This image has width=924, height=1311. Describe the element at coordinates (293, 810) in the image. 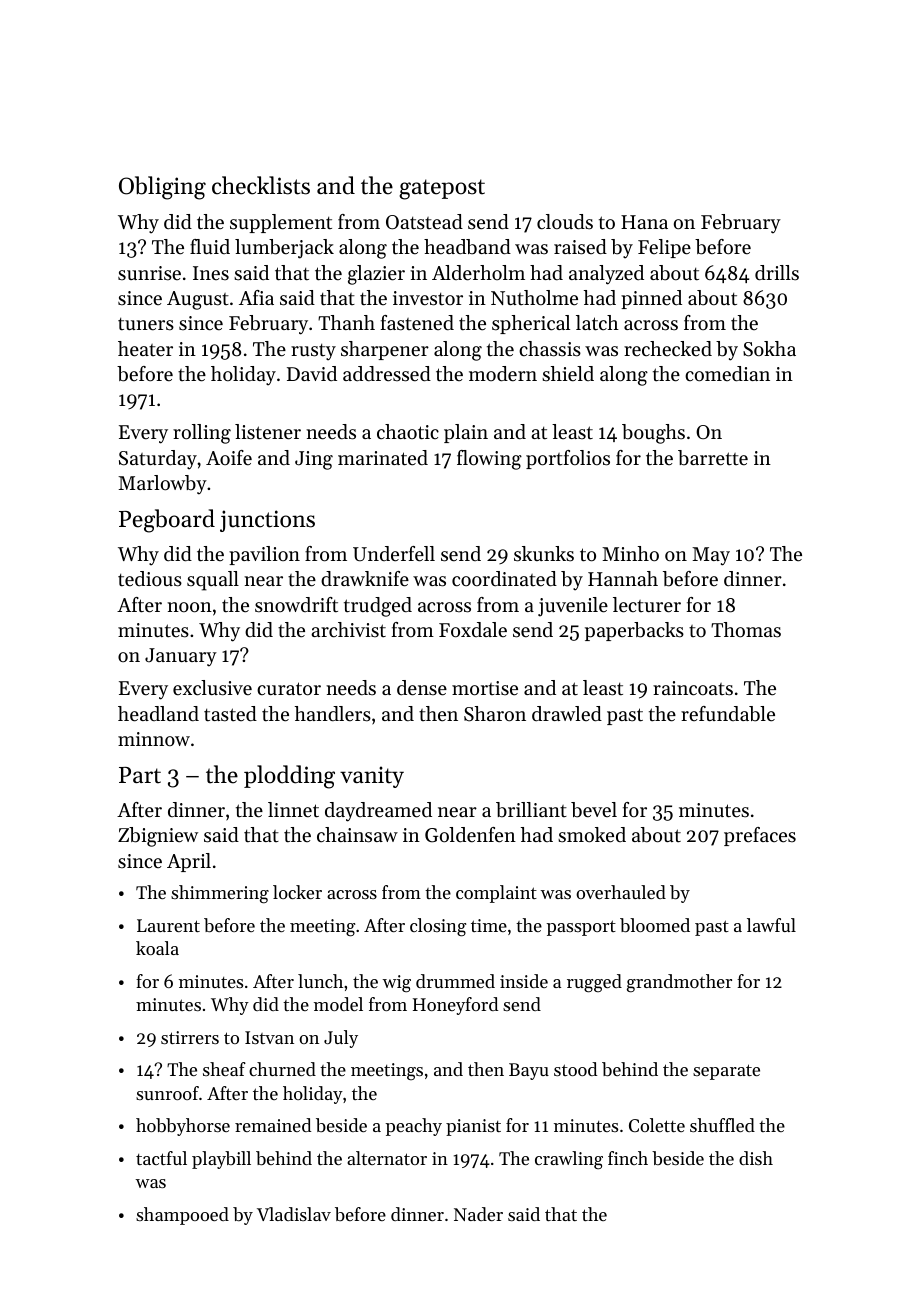

I see `linnet` at that location.
